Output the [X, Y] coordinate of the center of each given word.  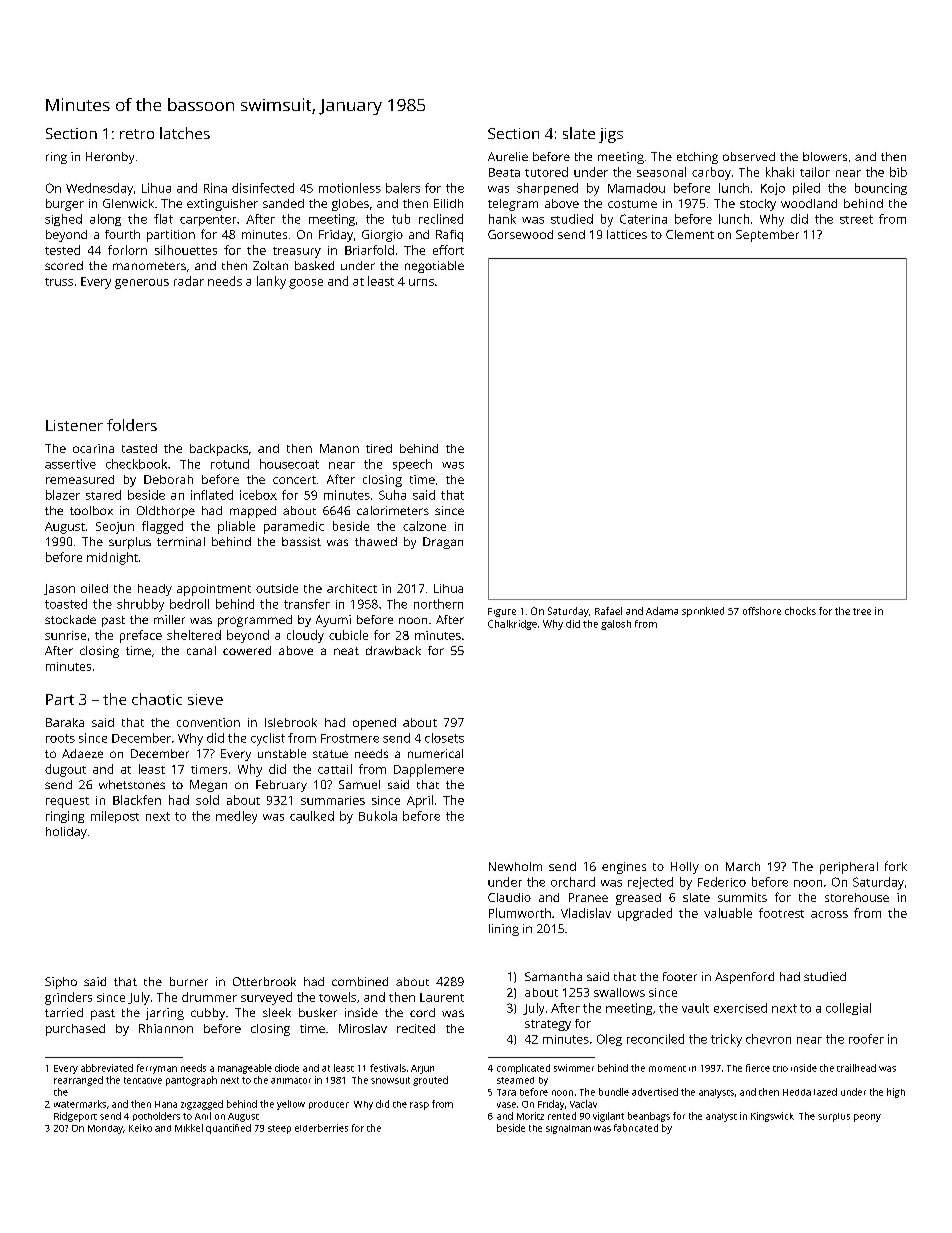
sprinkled [703, 612]
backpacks [219, 450]
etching [697, 158]
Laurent [442, 997]
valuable [728, 913]
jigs [611, 135]
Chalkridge [512, 625]
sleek [277, 1012]
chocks [800, 611]
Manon [339, 448]
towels [337, 997]
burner [189, 981]
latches [185, 133]
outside [277, 588]
